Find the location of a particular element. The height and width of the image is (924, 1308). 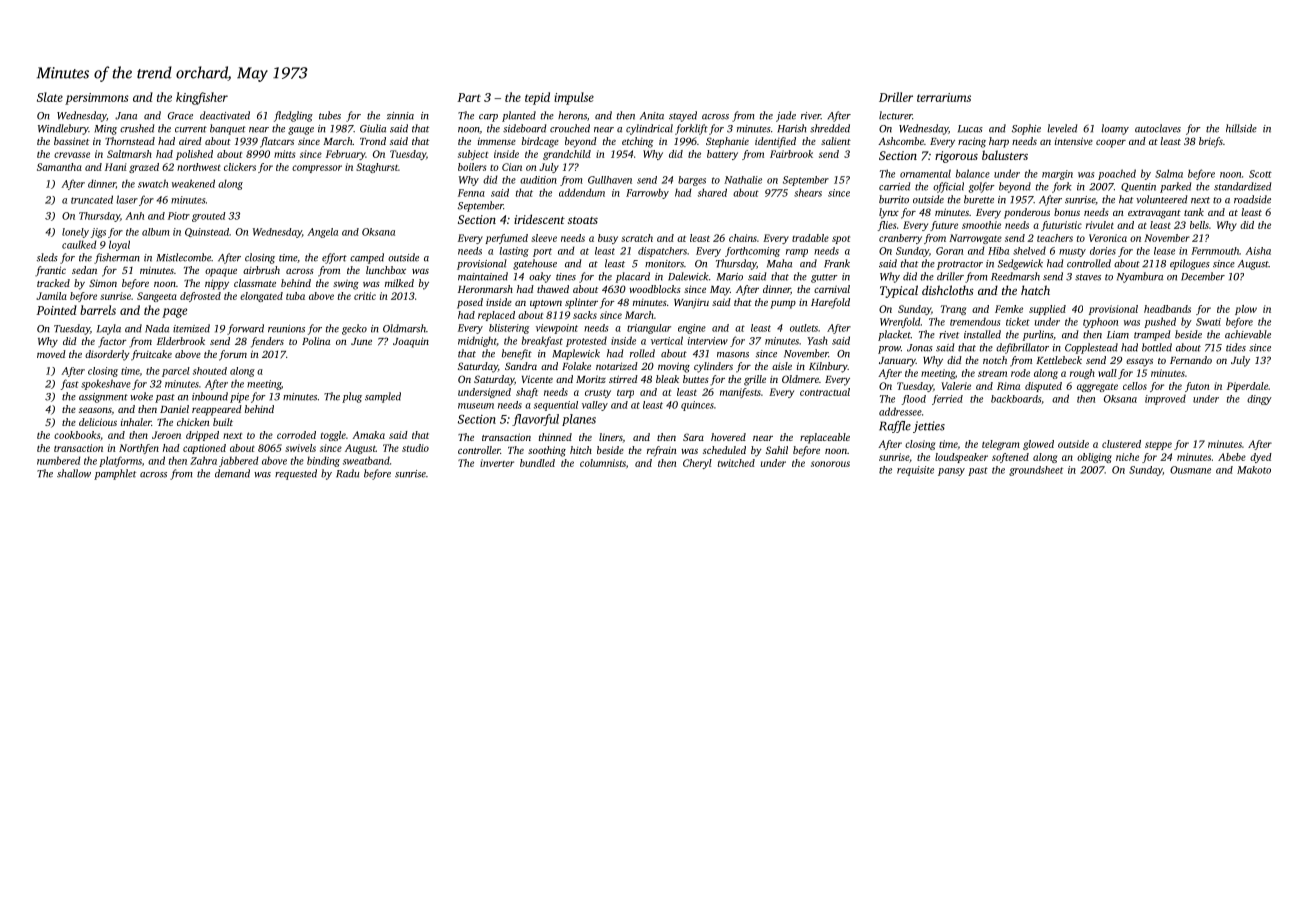

twitched is located at coordinates (736, 463).
